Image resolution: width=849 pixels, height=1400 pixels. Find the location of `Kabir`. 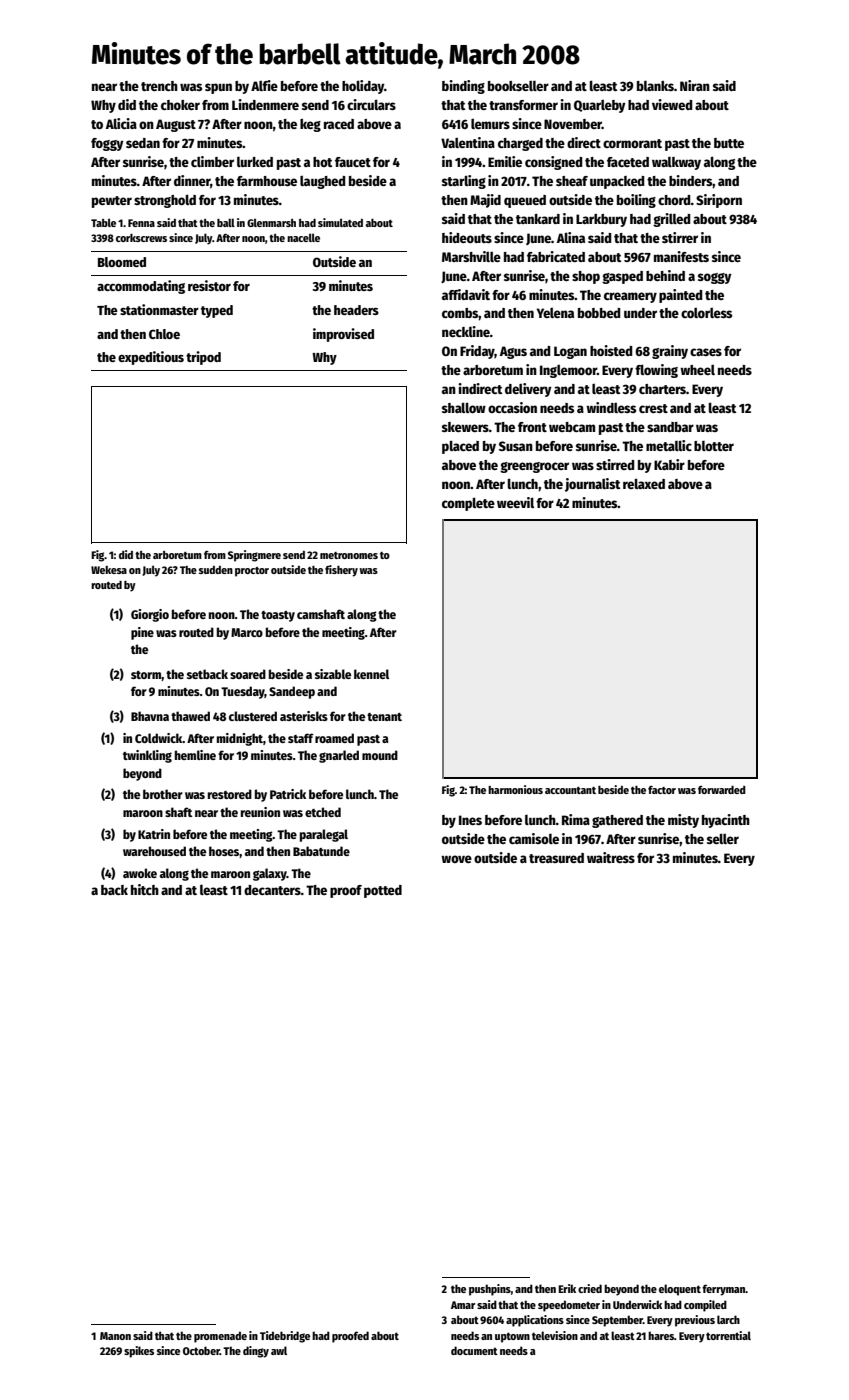

Kabir is located at coordinates (669, 464).
